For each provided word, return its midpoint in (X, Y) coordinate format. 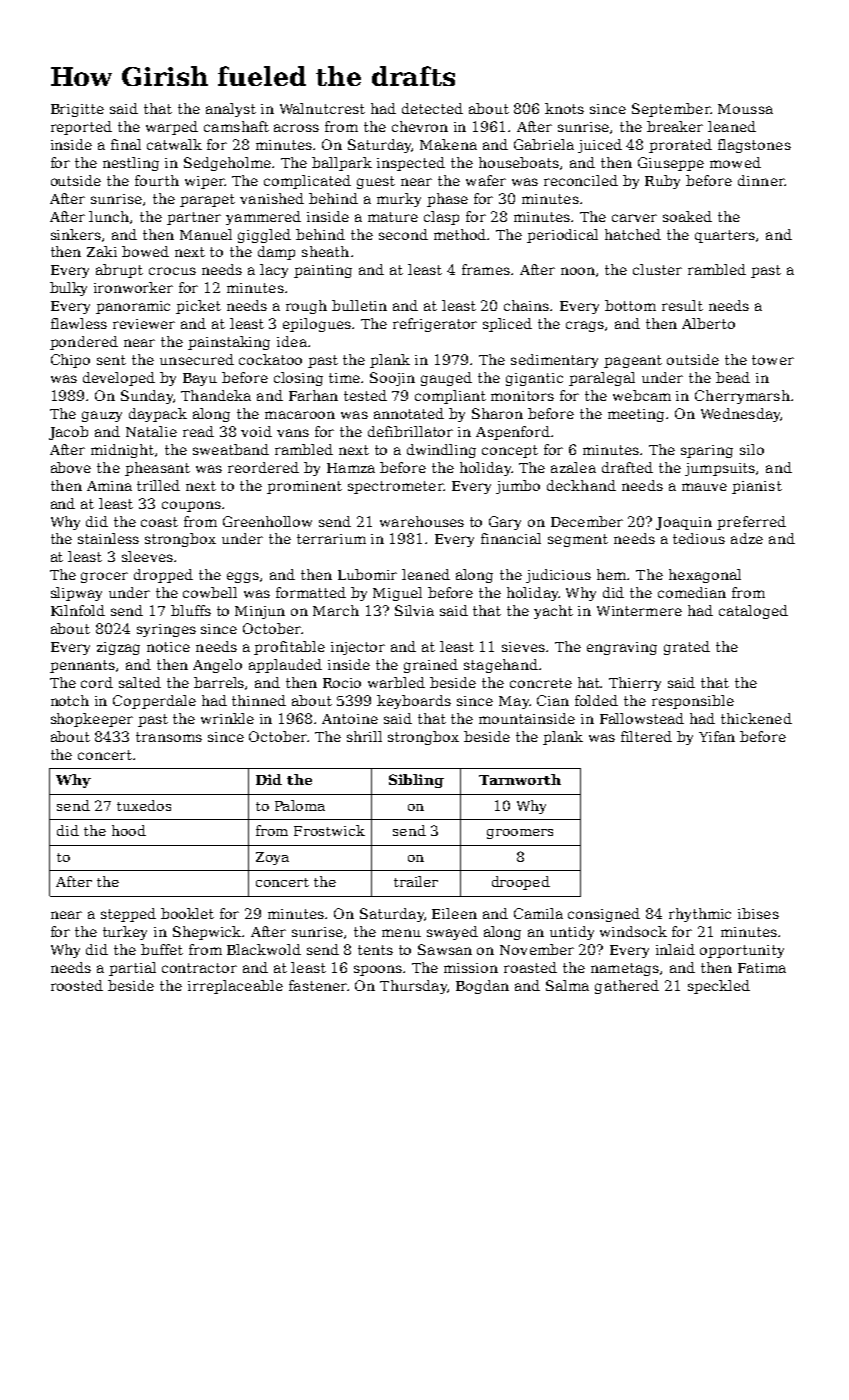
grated (687, 648)
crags (585, 326)
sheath (325, 251)
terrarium (331, 539)
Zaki (102, 251)
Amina (109, 486)
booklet (187, 913)
